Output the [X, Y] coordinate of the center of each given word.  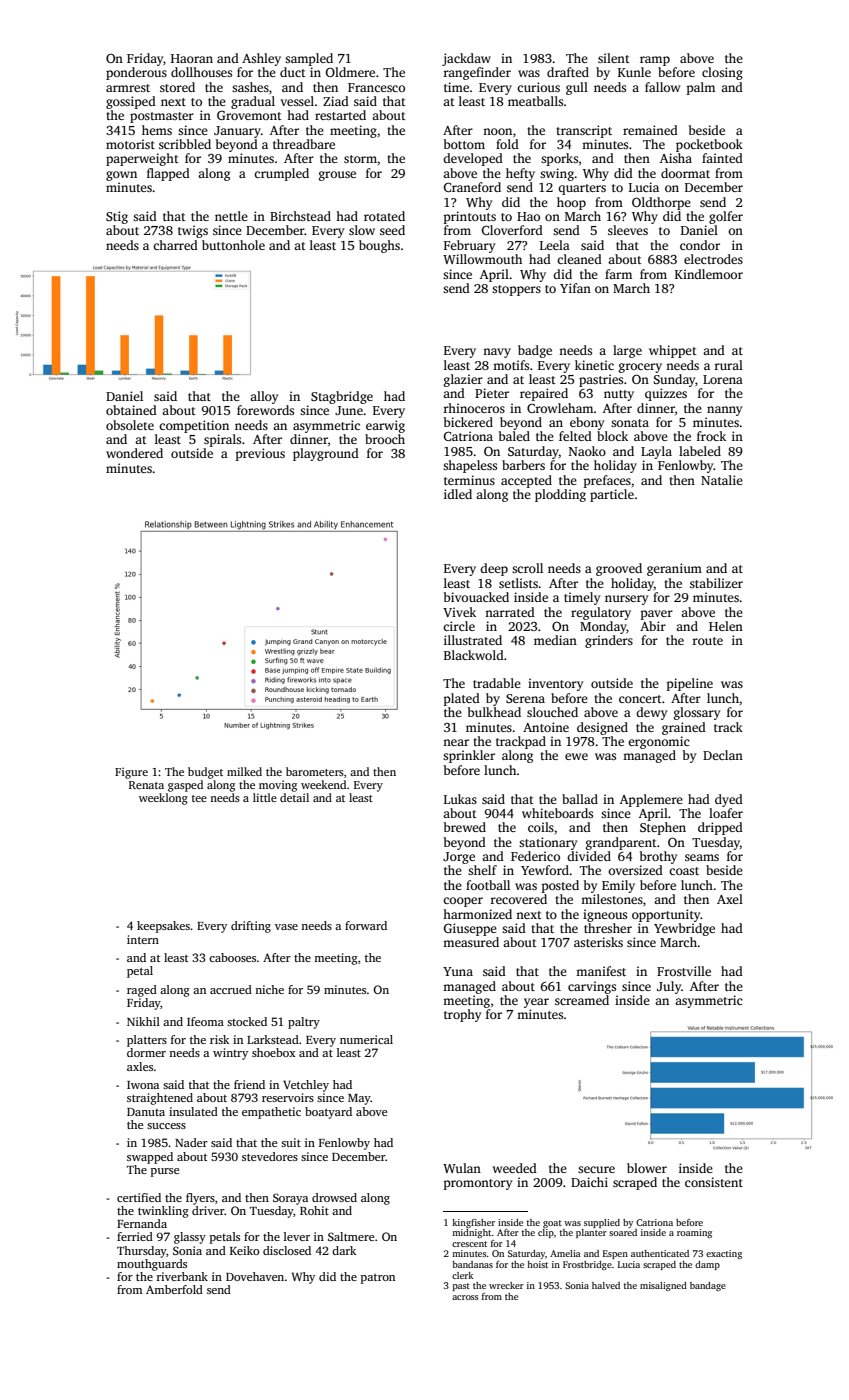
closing [722, 73]
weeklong [163, 799]
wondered [134, 453]
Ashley [261, 59]
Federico [535, 856]
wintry [230, 1054]
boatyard [328, 1113]
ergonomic [659, 742]
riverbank [182, 1276]
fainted [722, 158]
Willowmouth [482, 259]
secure [596, 1169]
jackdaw [466, 59]
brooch [385, 439]
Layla [656, 452]
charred [175, 245]
